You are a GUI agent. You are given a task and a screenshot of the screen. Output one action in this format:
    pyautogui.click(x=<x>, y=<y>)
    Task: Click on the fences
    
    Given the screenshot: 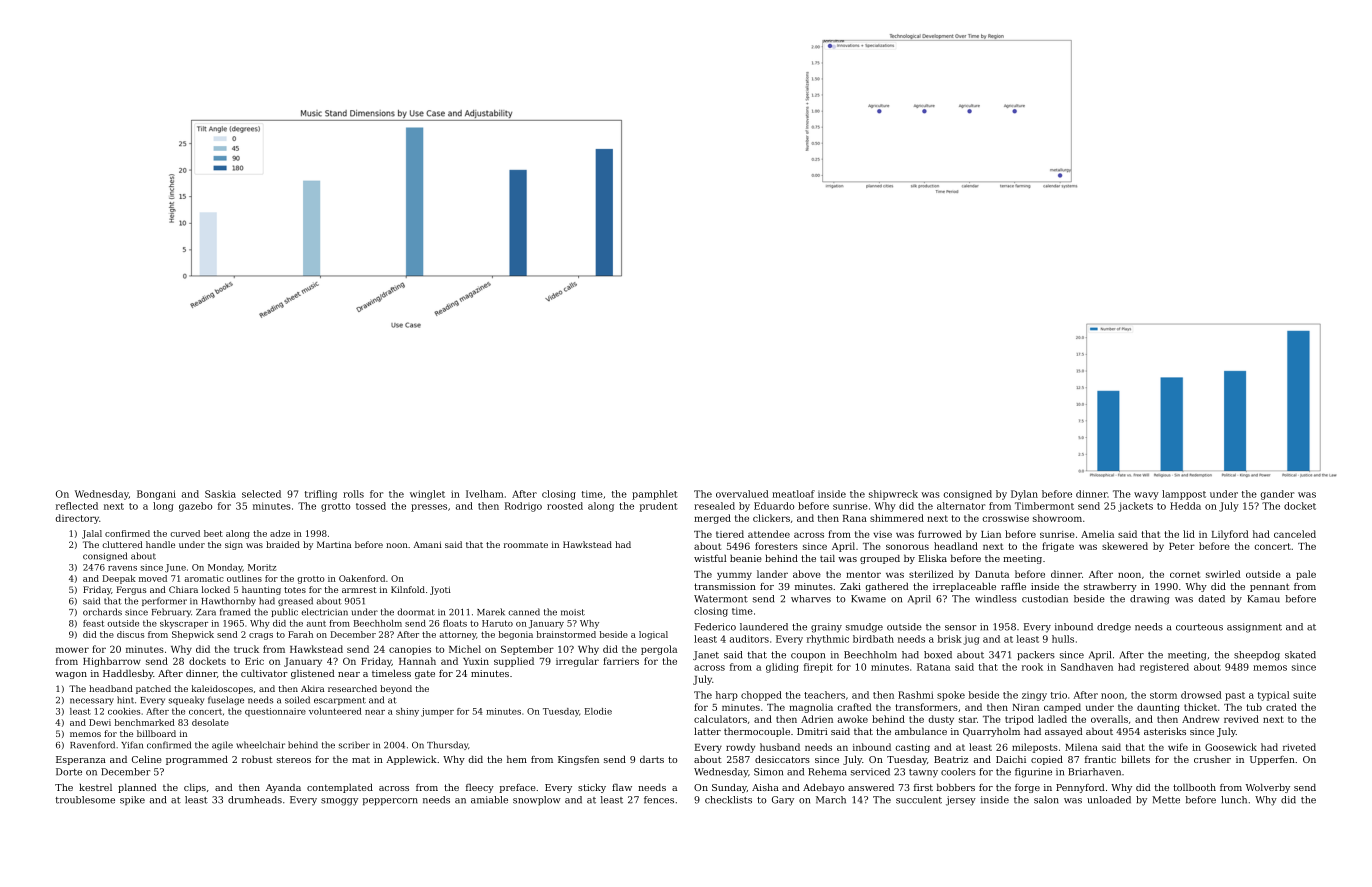 What is the action you would take?
    pyautogui.click(x=659, y=800)
